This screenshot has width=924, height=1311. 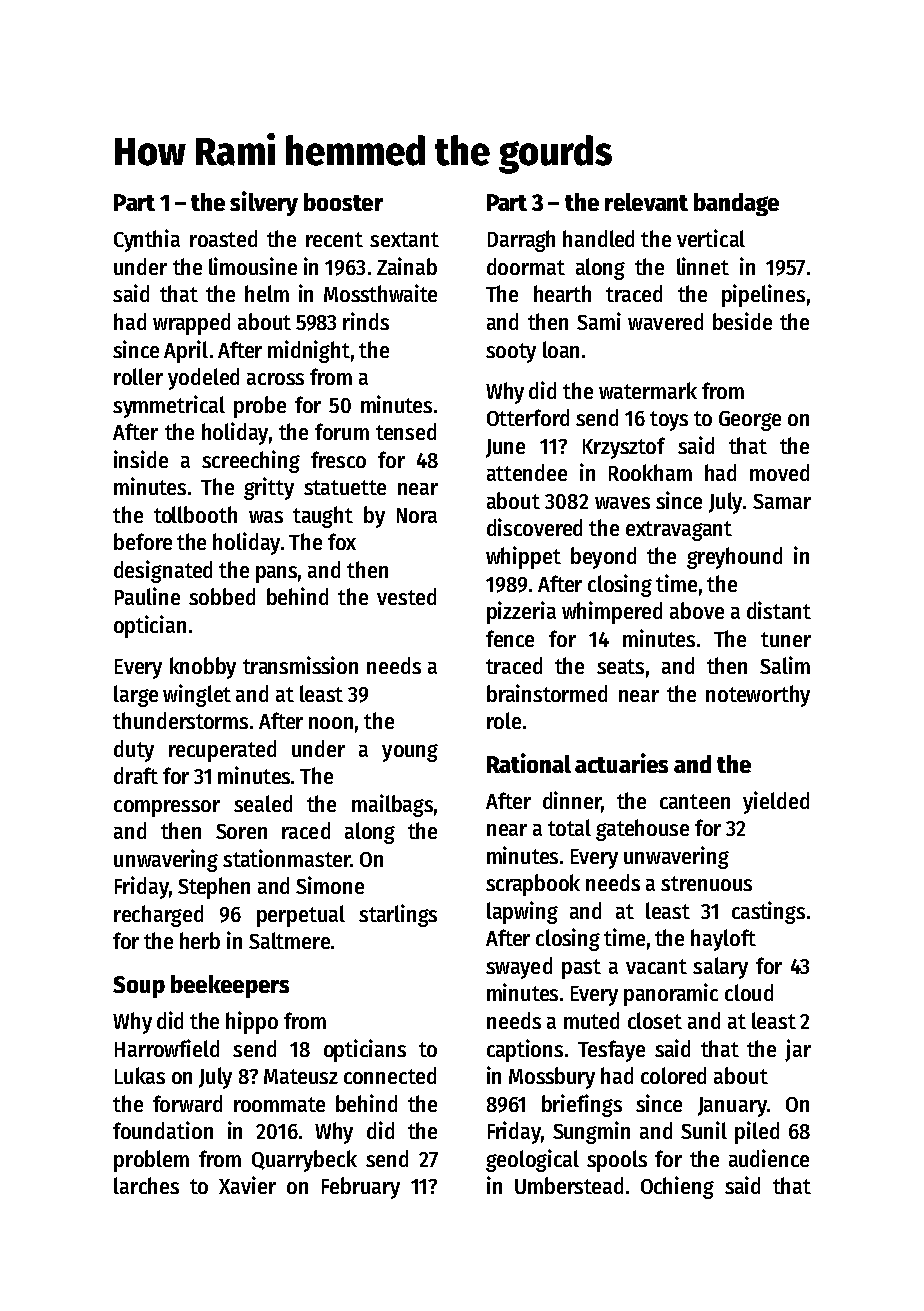 I want to click on Tesfaye, so click(x=611, y=1051).
